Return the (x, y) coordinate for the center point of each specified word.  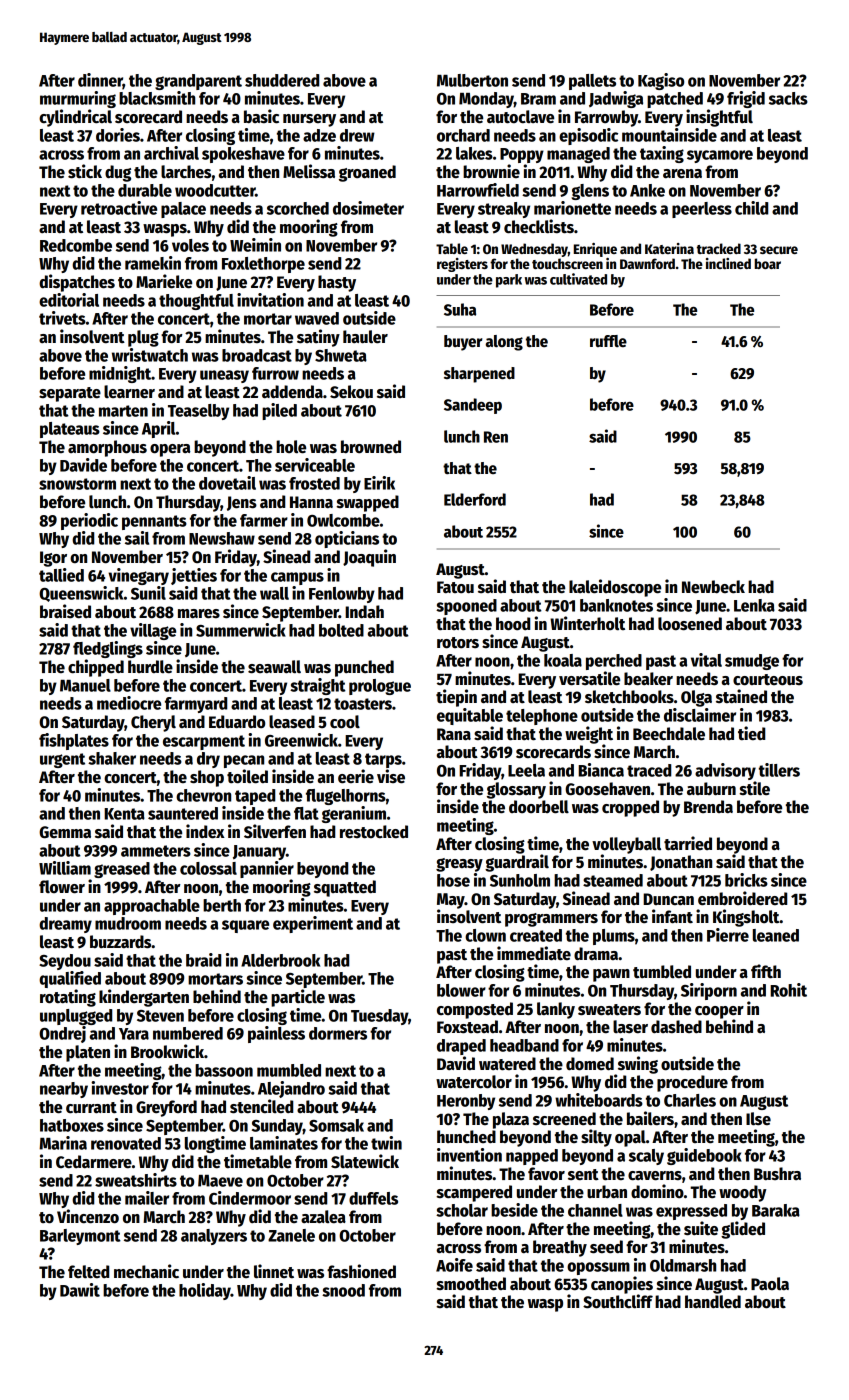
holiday (205, 1291)
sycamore (720, 156)
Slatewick (365, 1161)
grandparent (198, 82)
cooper (719, 1012)
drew (357, 135)
